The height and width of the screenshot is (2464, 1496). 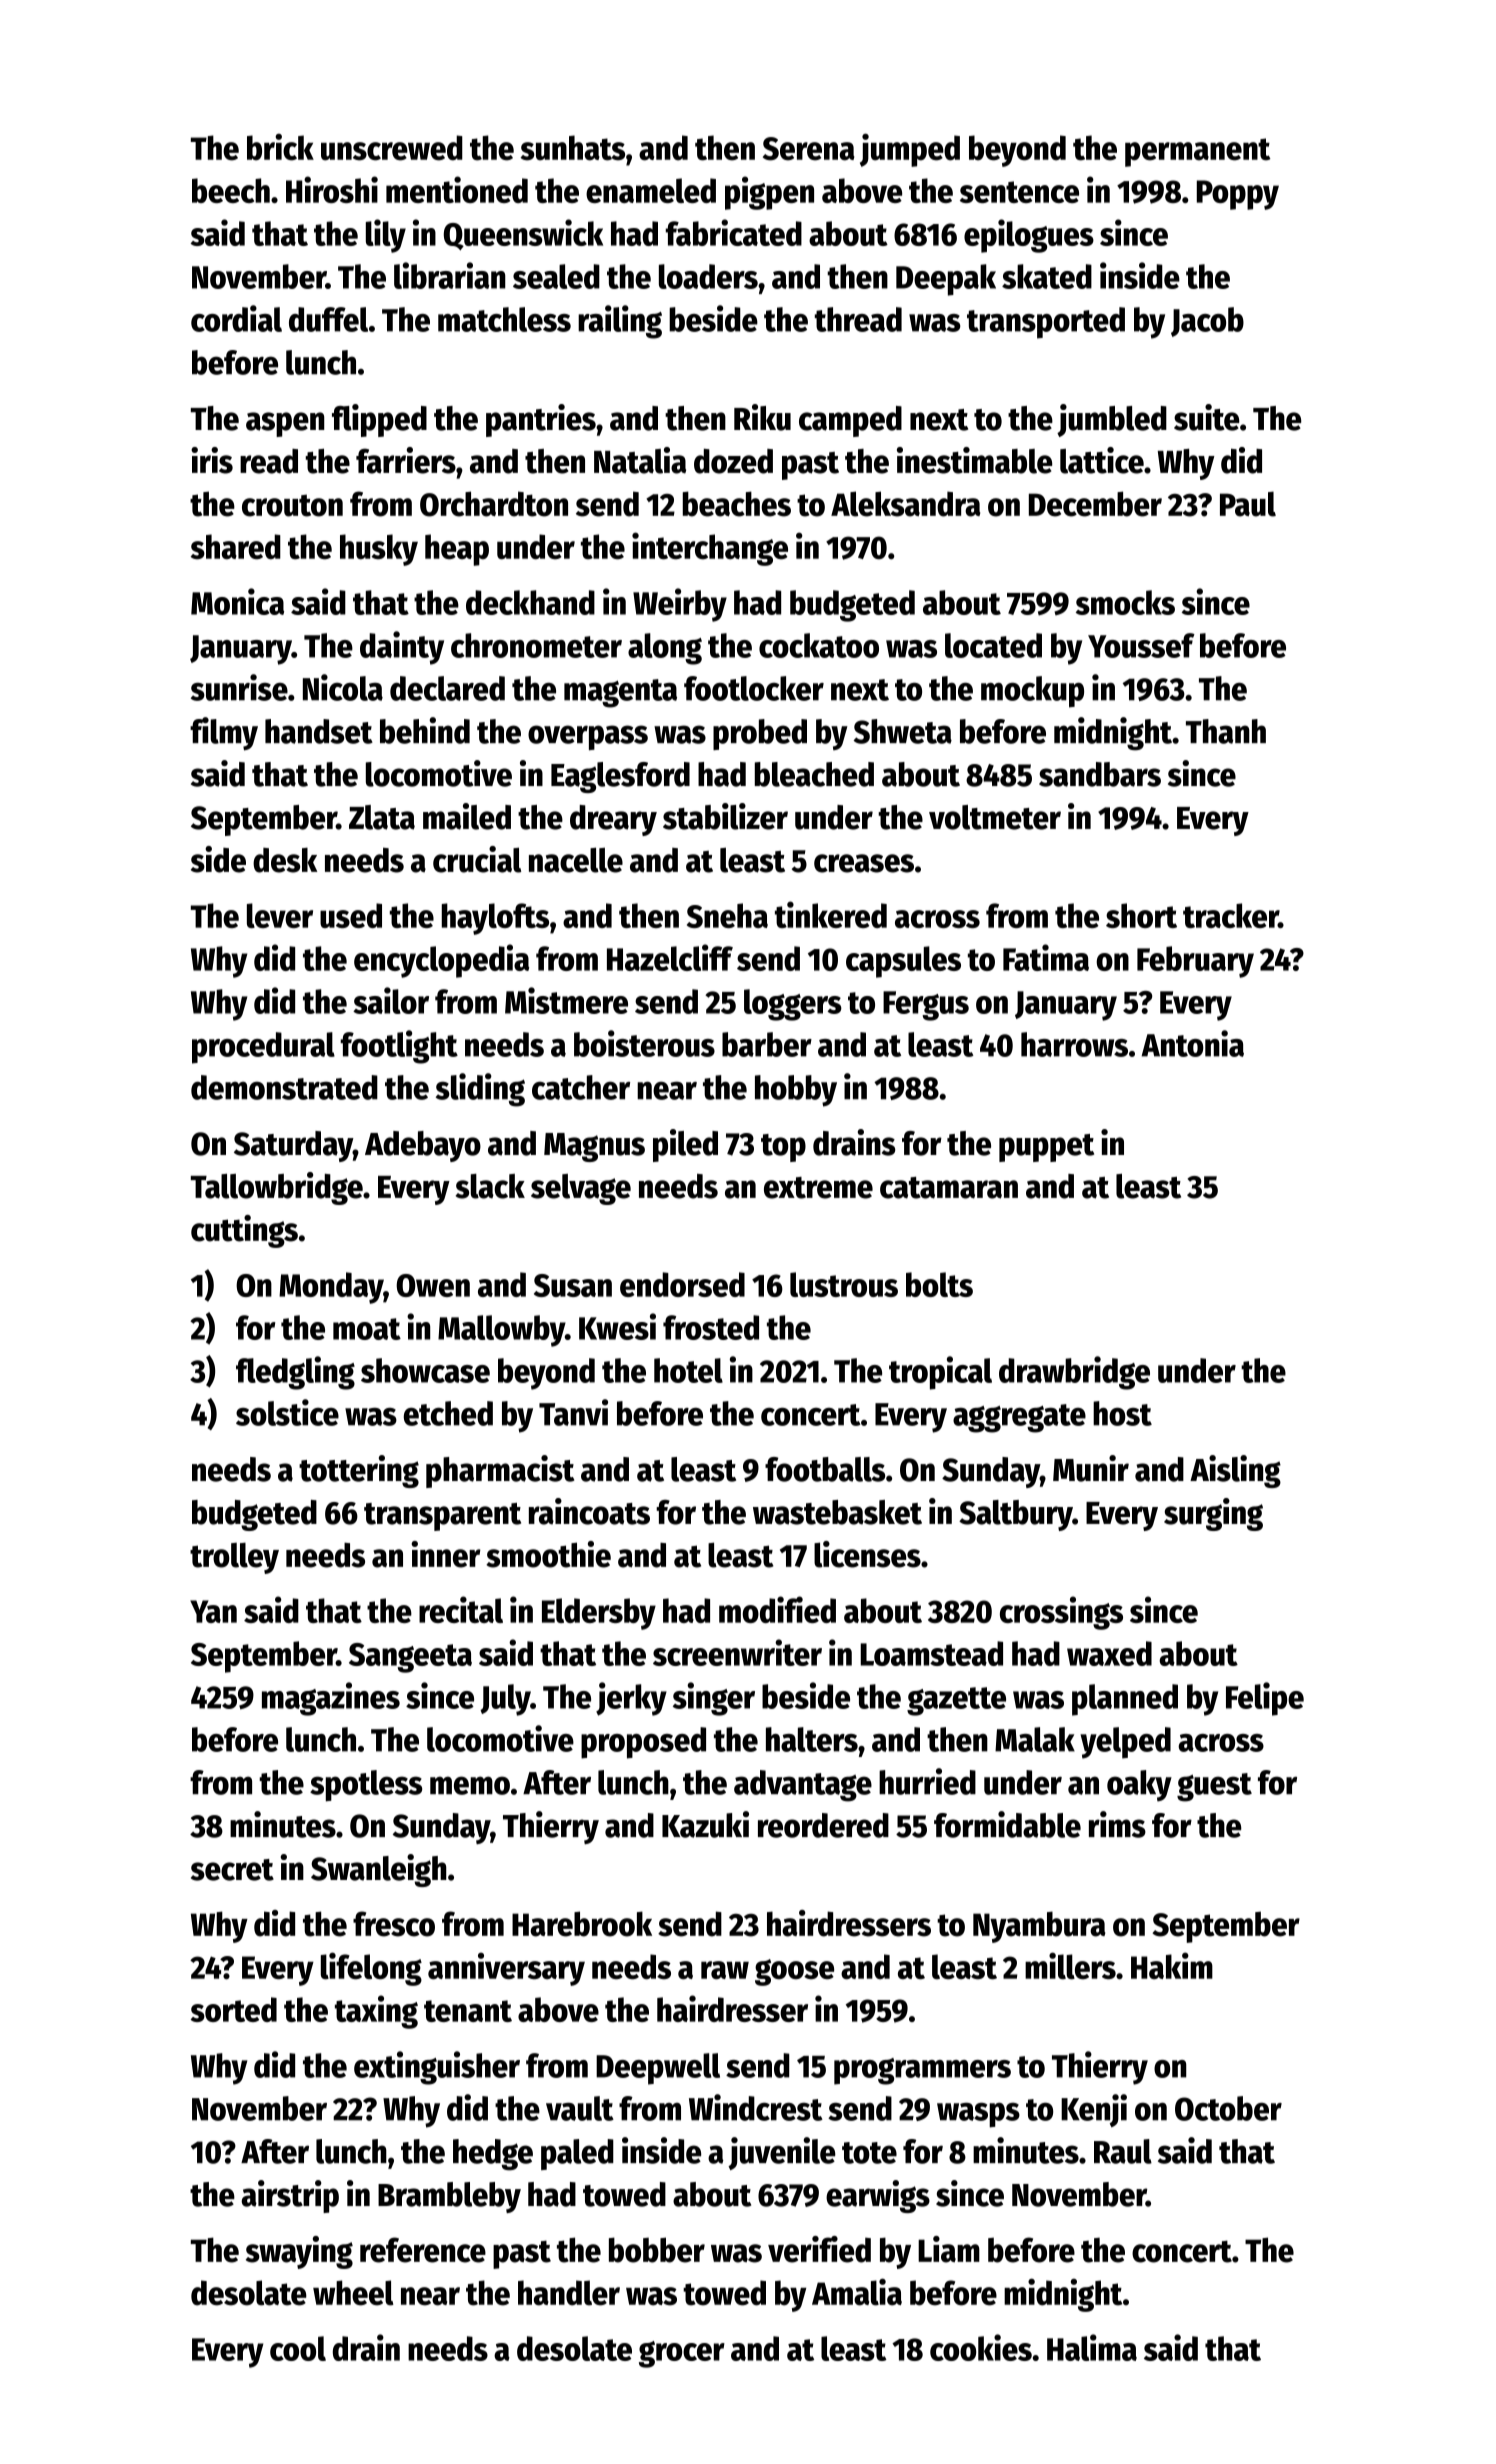 I want to click on October, so click(x=1228, y=2108).
